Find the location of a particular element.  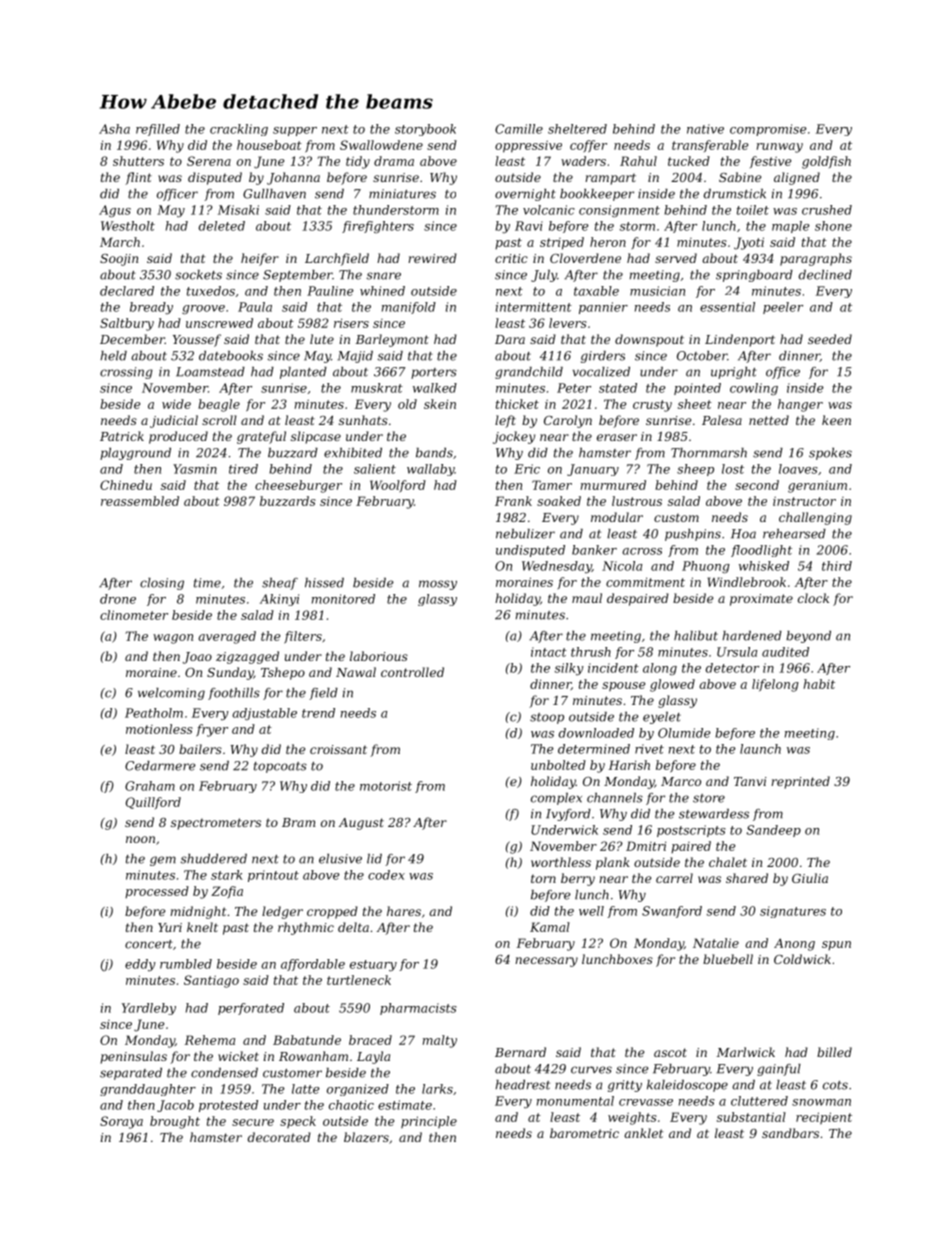

latte is located at coordinates (306, 1089).
